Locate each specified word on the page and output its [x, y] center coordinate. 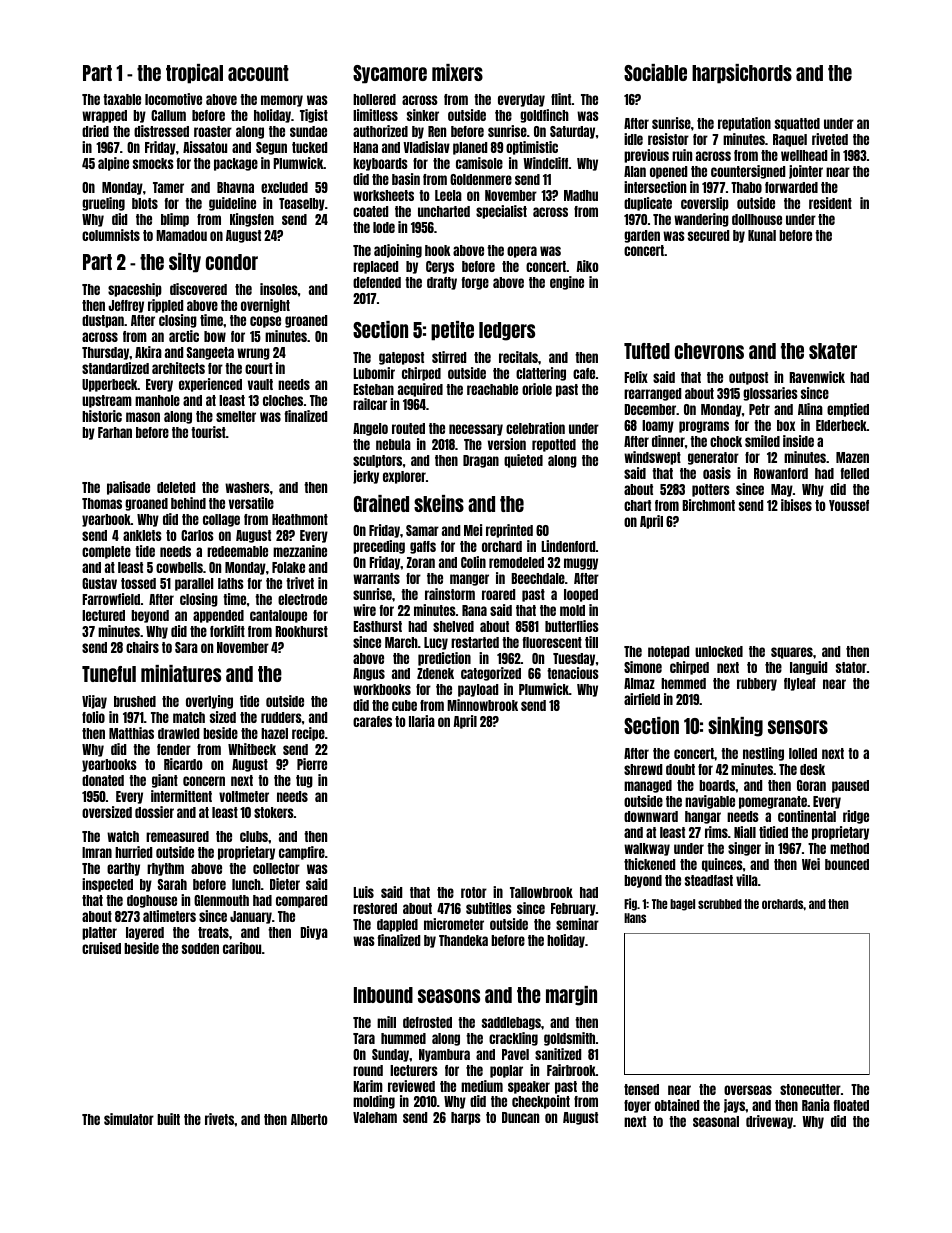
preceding [379, 547]
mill [386, 1022]
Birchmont [708, 505]
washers [247, 487]
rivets [219, 1119]
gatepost [401, 358]
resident [830, 203]
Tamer [168, 187]
